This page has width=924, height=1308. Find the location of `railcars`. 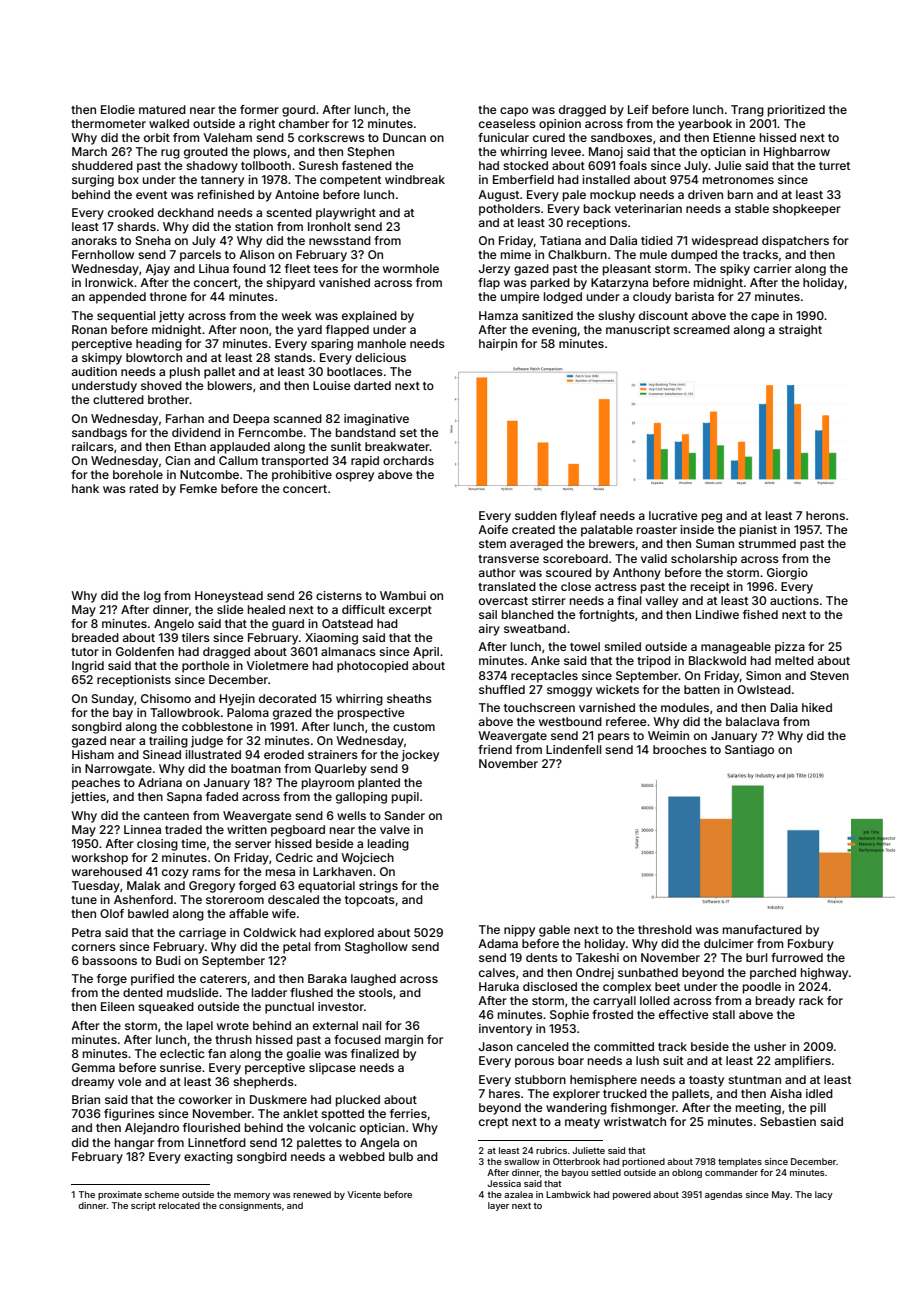

railcars is located at coordinates (93, 446).
